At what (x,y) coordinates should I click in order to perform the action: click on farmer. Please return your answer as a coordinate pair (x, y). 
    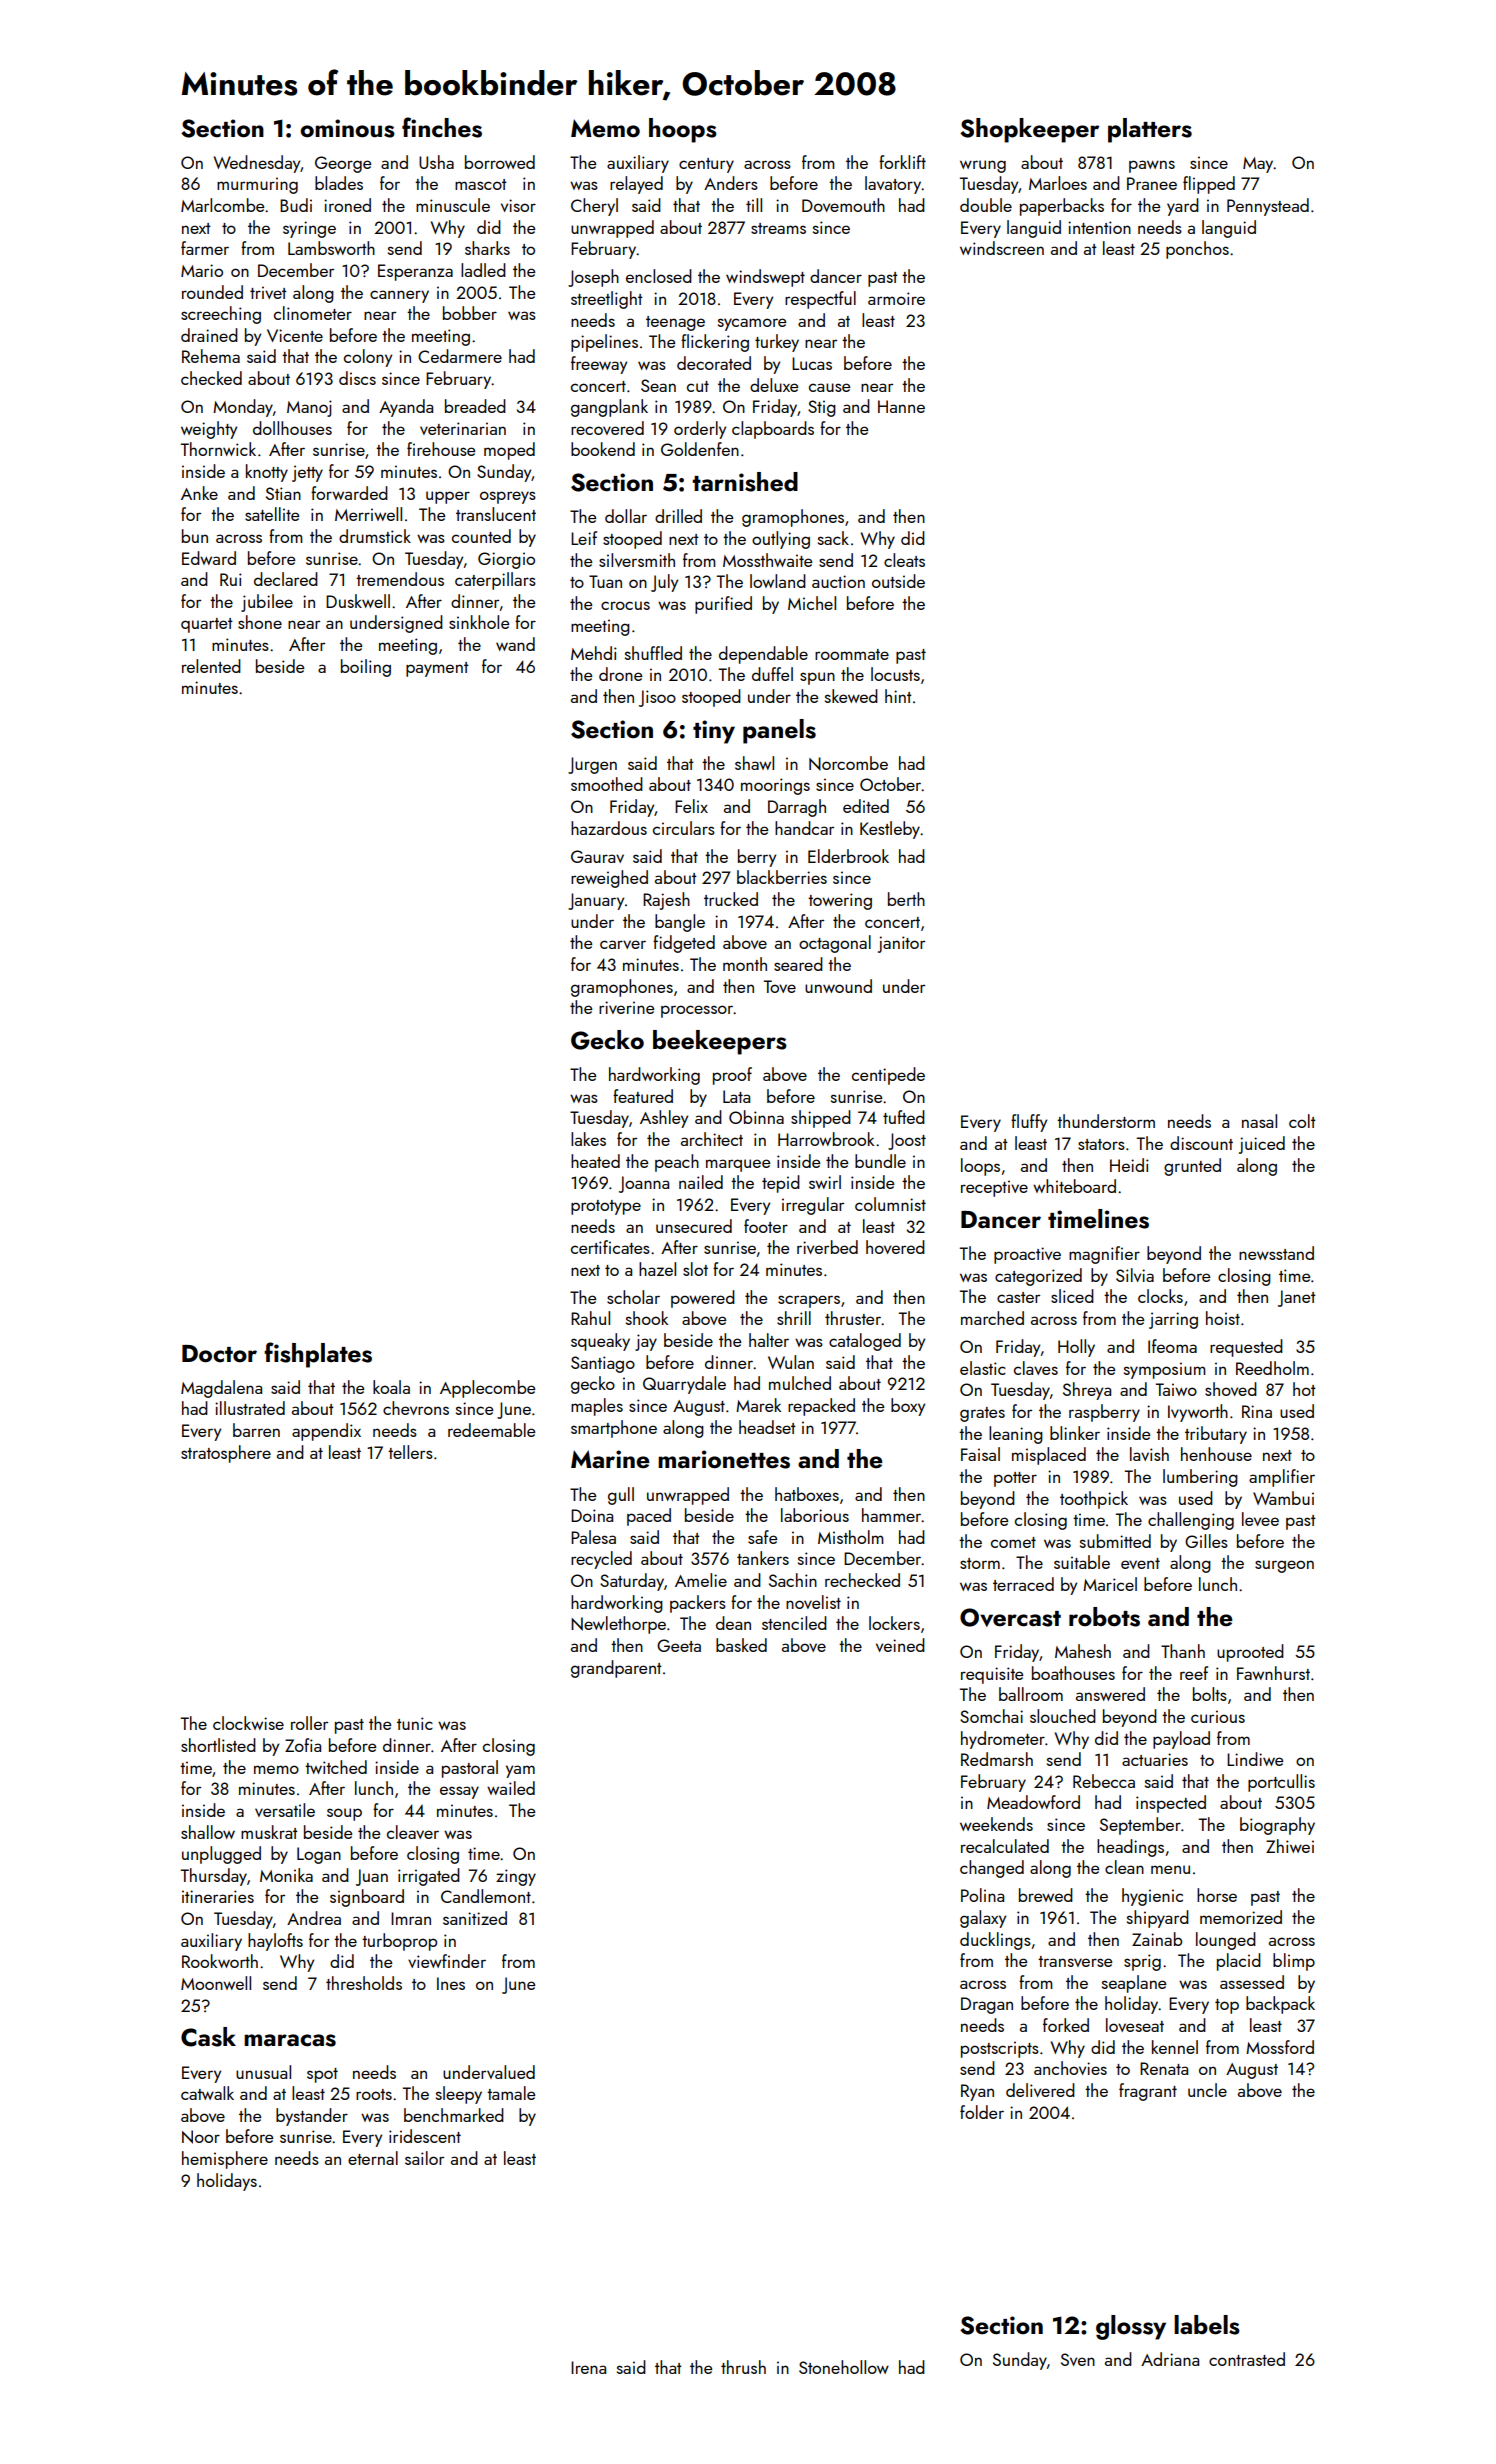
    Looking at the image, I should click on (205, 248).
